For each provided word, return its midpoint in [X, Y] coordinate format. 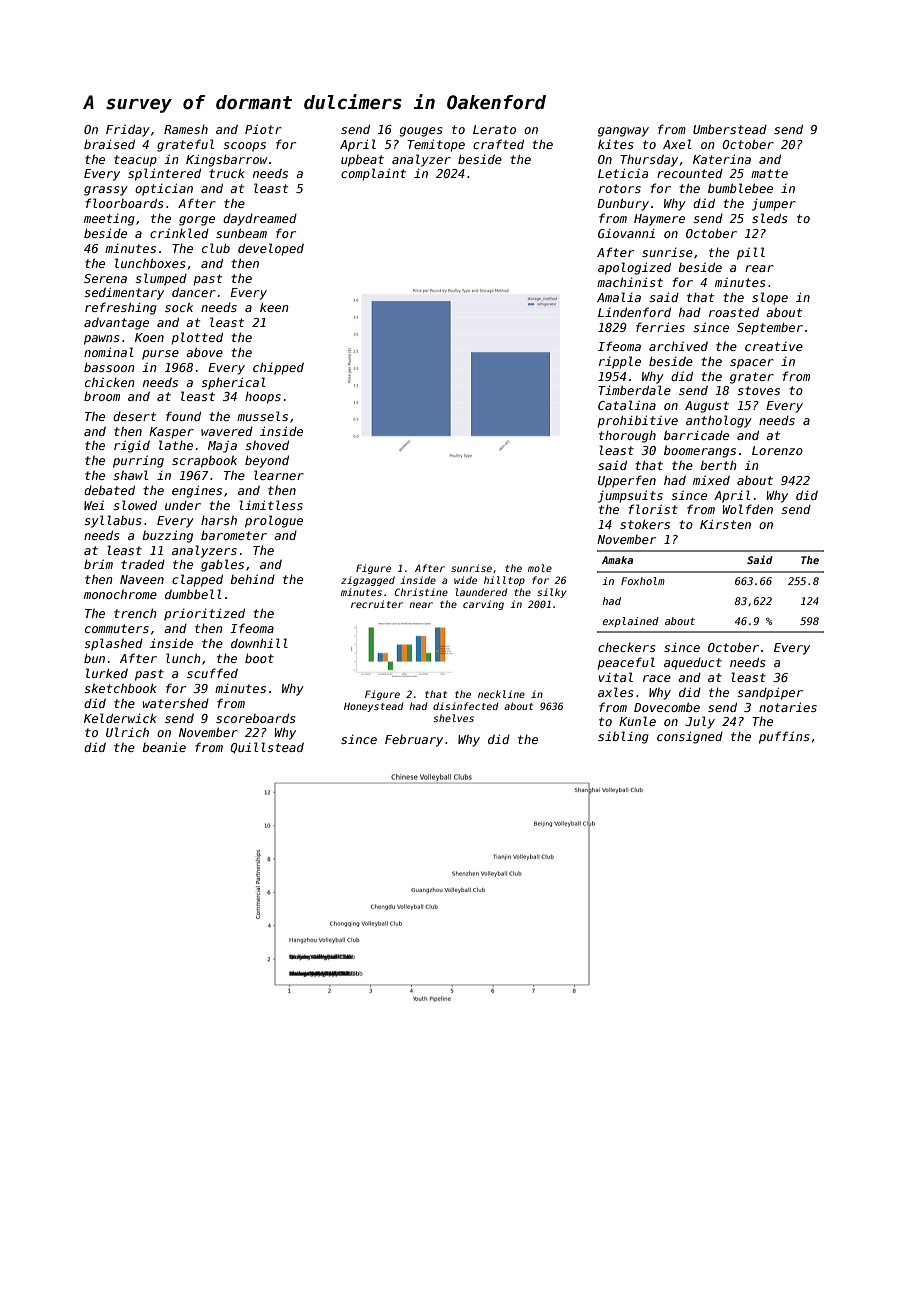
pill [751, 253]
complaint [373, 174]
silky [551, 593]
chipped [278, 368]
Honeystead [374, 707]
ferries [660, 327]
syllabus [112, 521]
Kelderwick [120, 718]
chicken [109, 382]
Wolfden [747, 509]
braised [109, 144]
